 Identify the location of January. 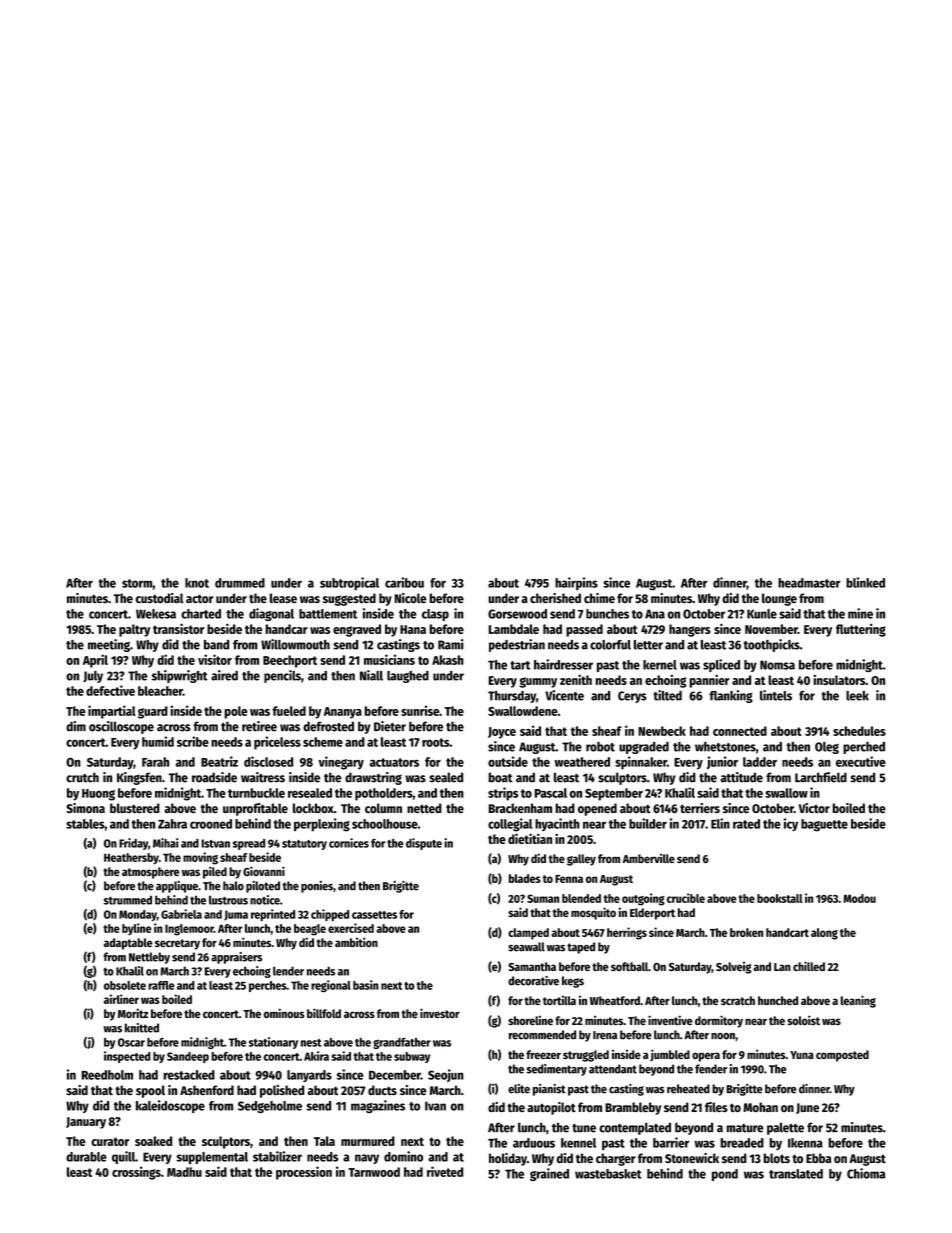
(86, 1123).
